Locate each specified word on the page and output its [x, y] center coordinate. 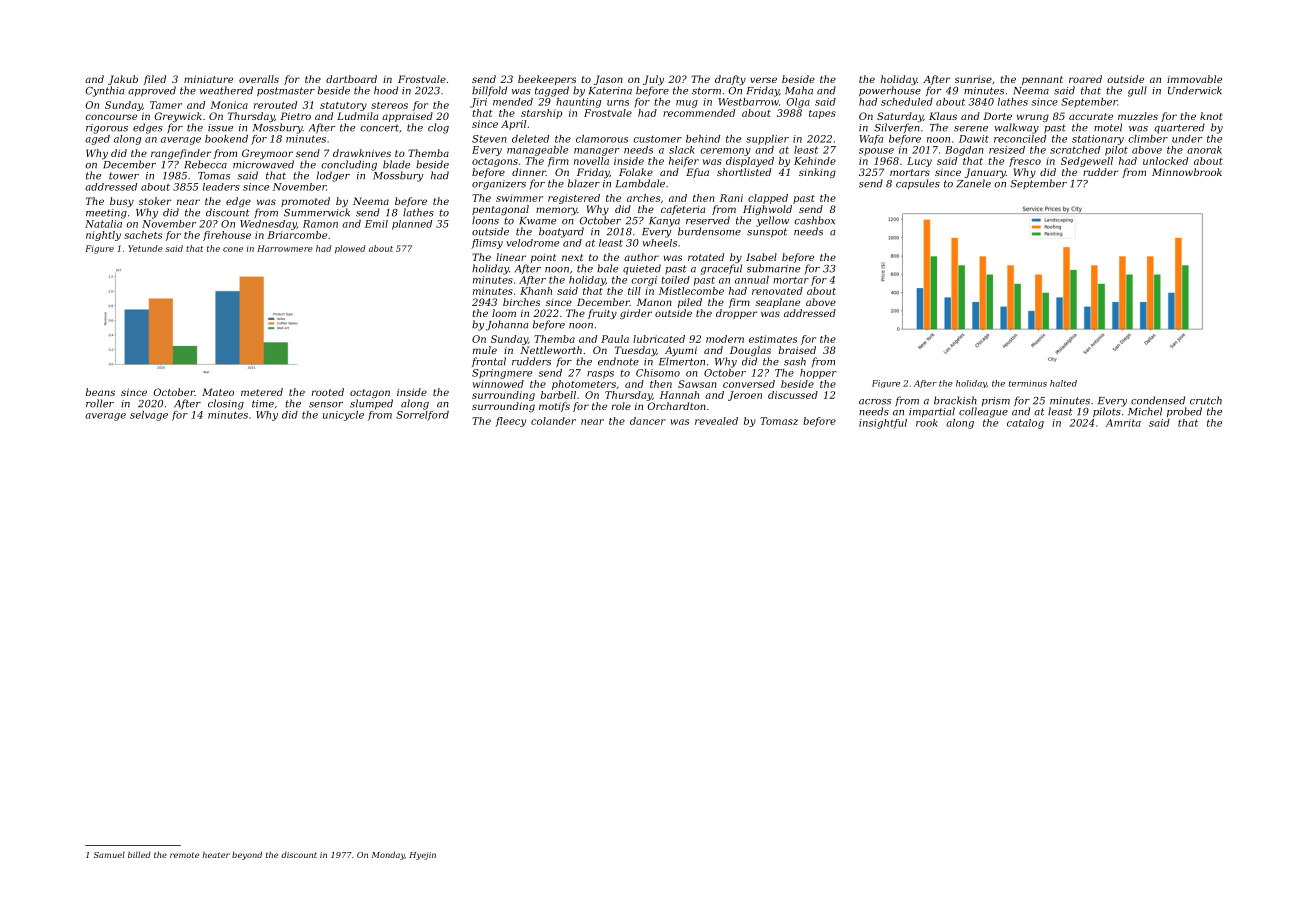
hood [386, 90]
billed [139, 854]
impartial [932, 412]
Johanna [507, 325]
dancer [648, 421]
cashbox [815, 220]
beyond [247, 855]
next [572, 257]
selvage [149, 416]
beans [100, 392]
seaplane [777, 303]
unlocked [1165, 161]
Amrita [1123, 423]
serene [971, 129]
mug [687, 104]
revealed [716, 421]
